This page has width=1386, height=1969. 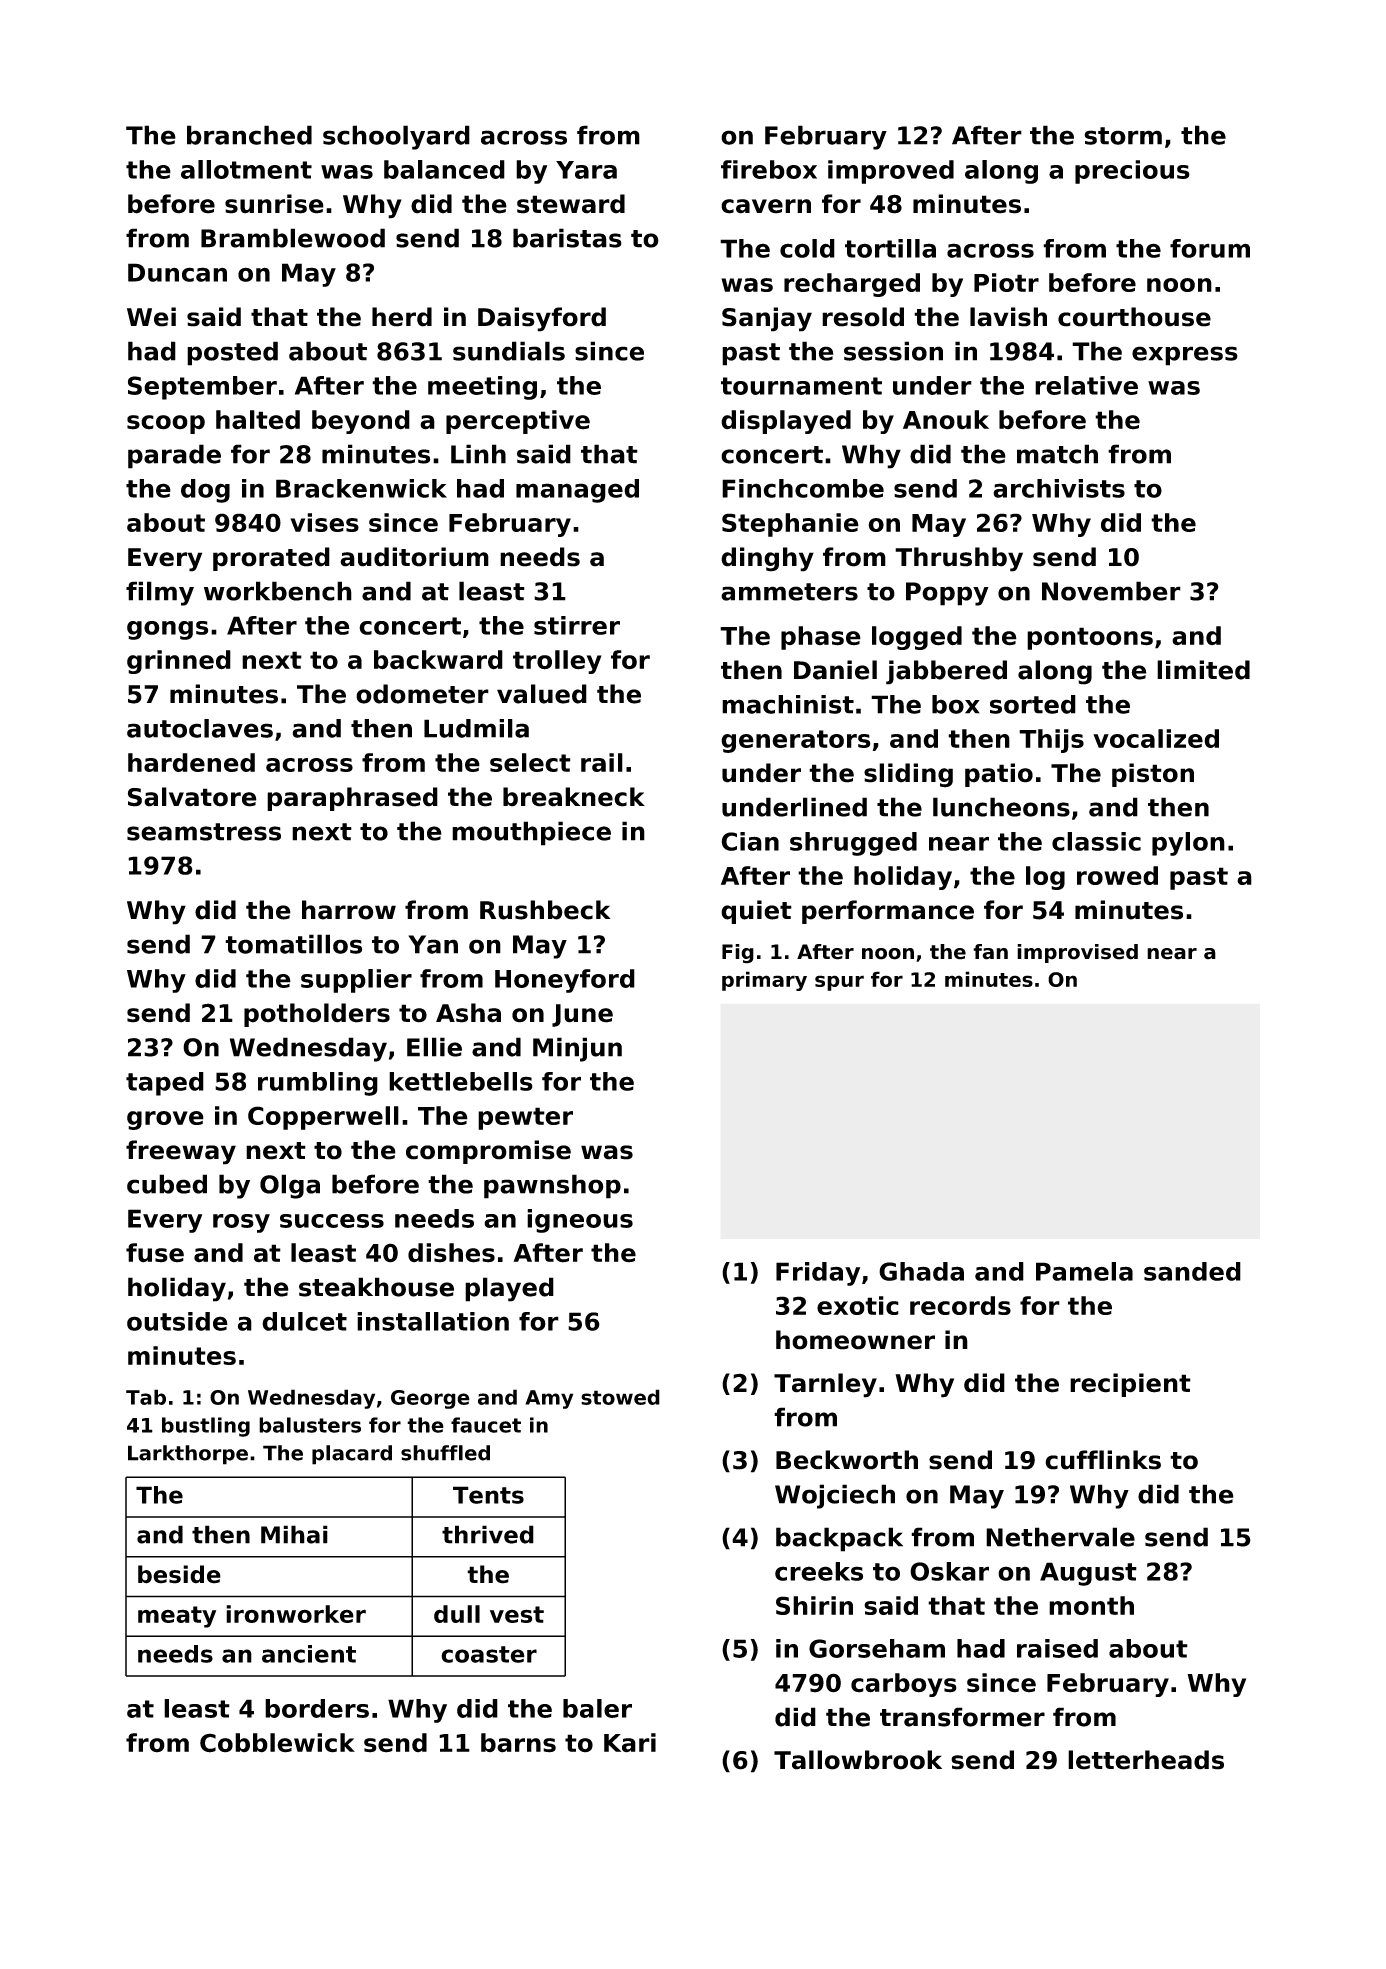 What do you see at coordinates (960, 1305) in the page?
I see `records` at bounding box center [960, 1305].
